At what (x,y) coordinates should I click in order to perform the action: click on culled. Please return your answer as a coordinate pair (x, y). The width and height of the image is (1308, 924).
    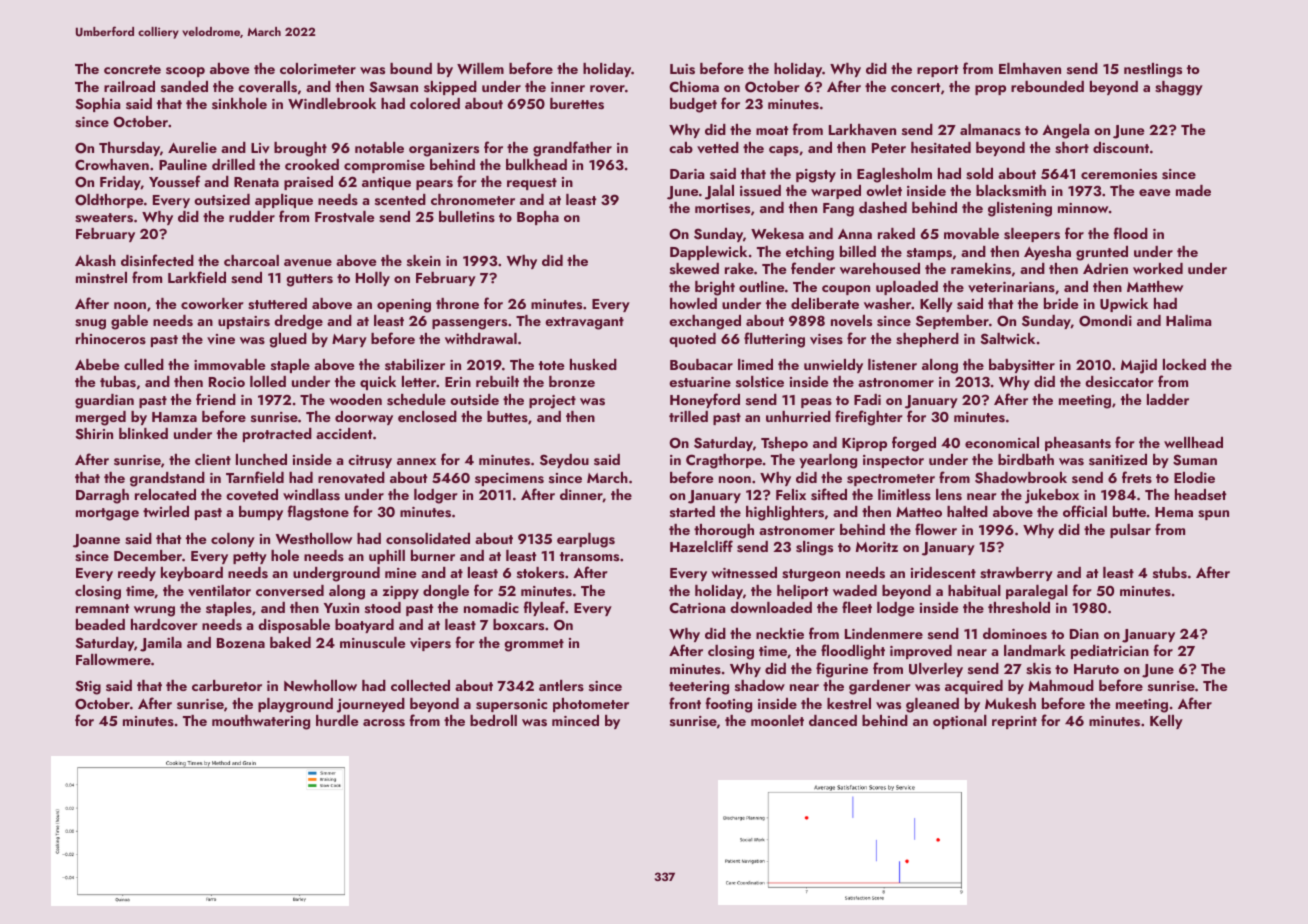
    Looking at the image, I should click on (144, 364).
